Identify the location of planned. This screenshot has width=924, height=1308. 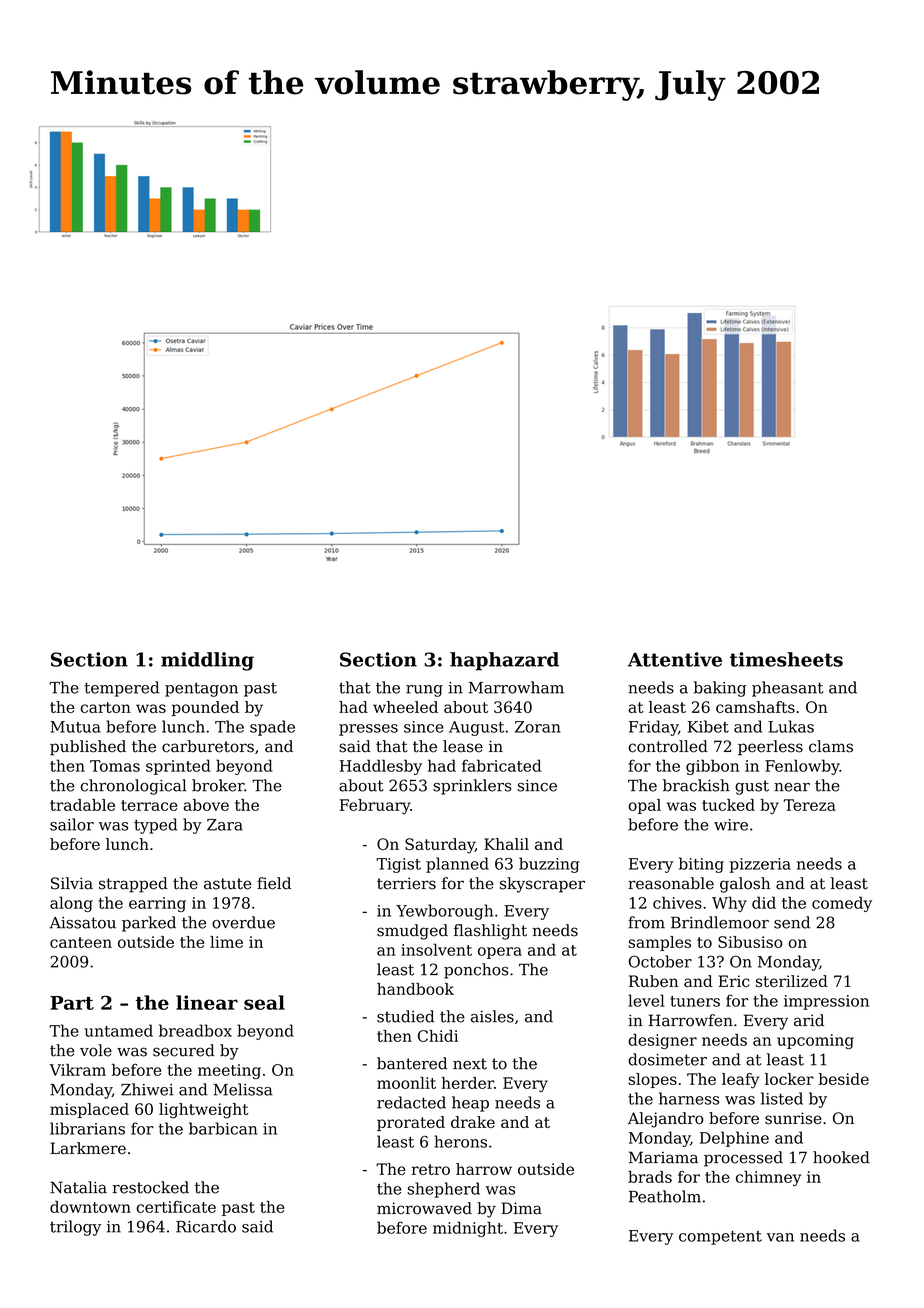
(457, 865).
